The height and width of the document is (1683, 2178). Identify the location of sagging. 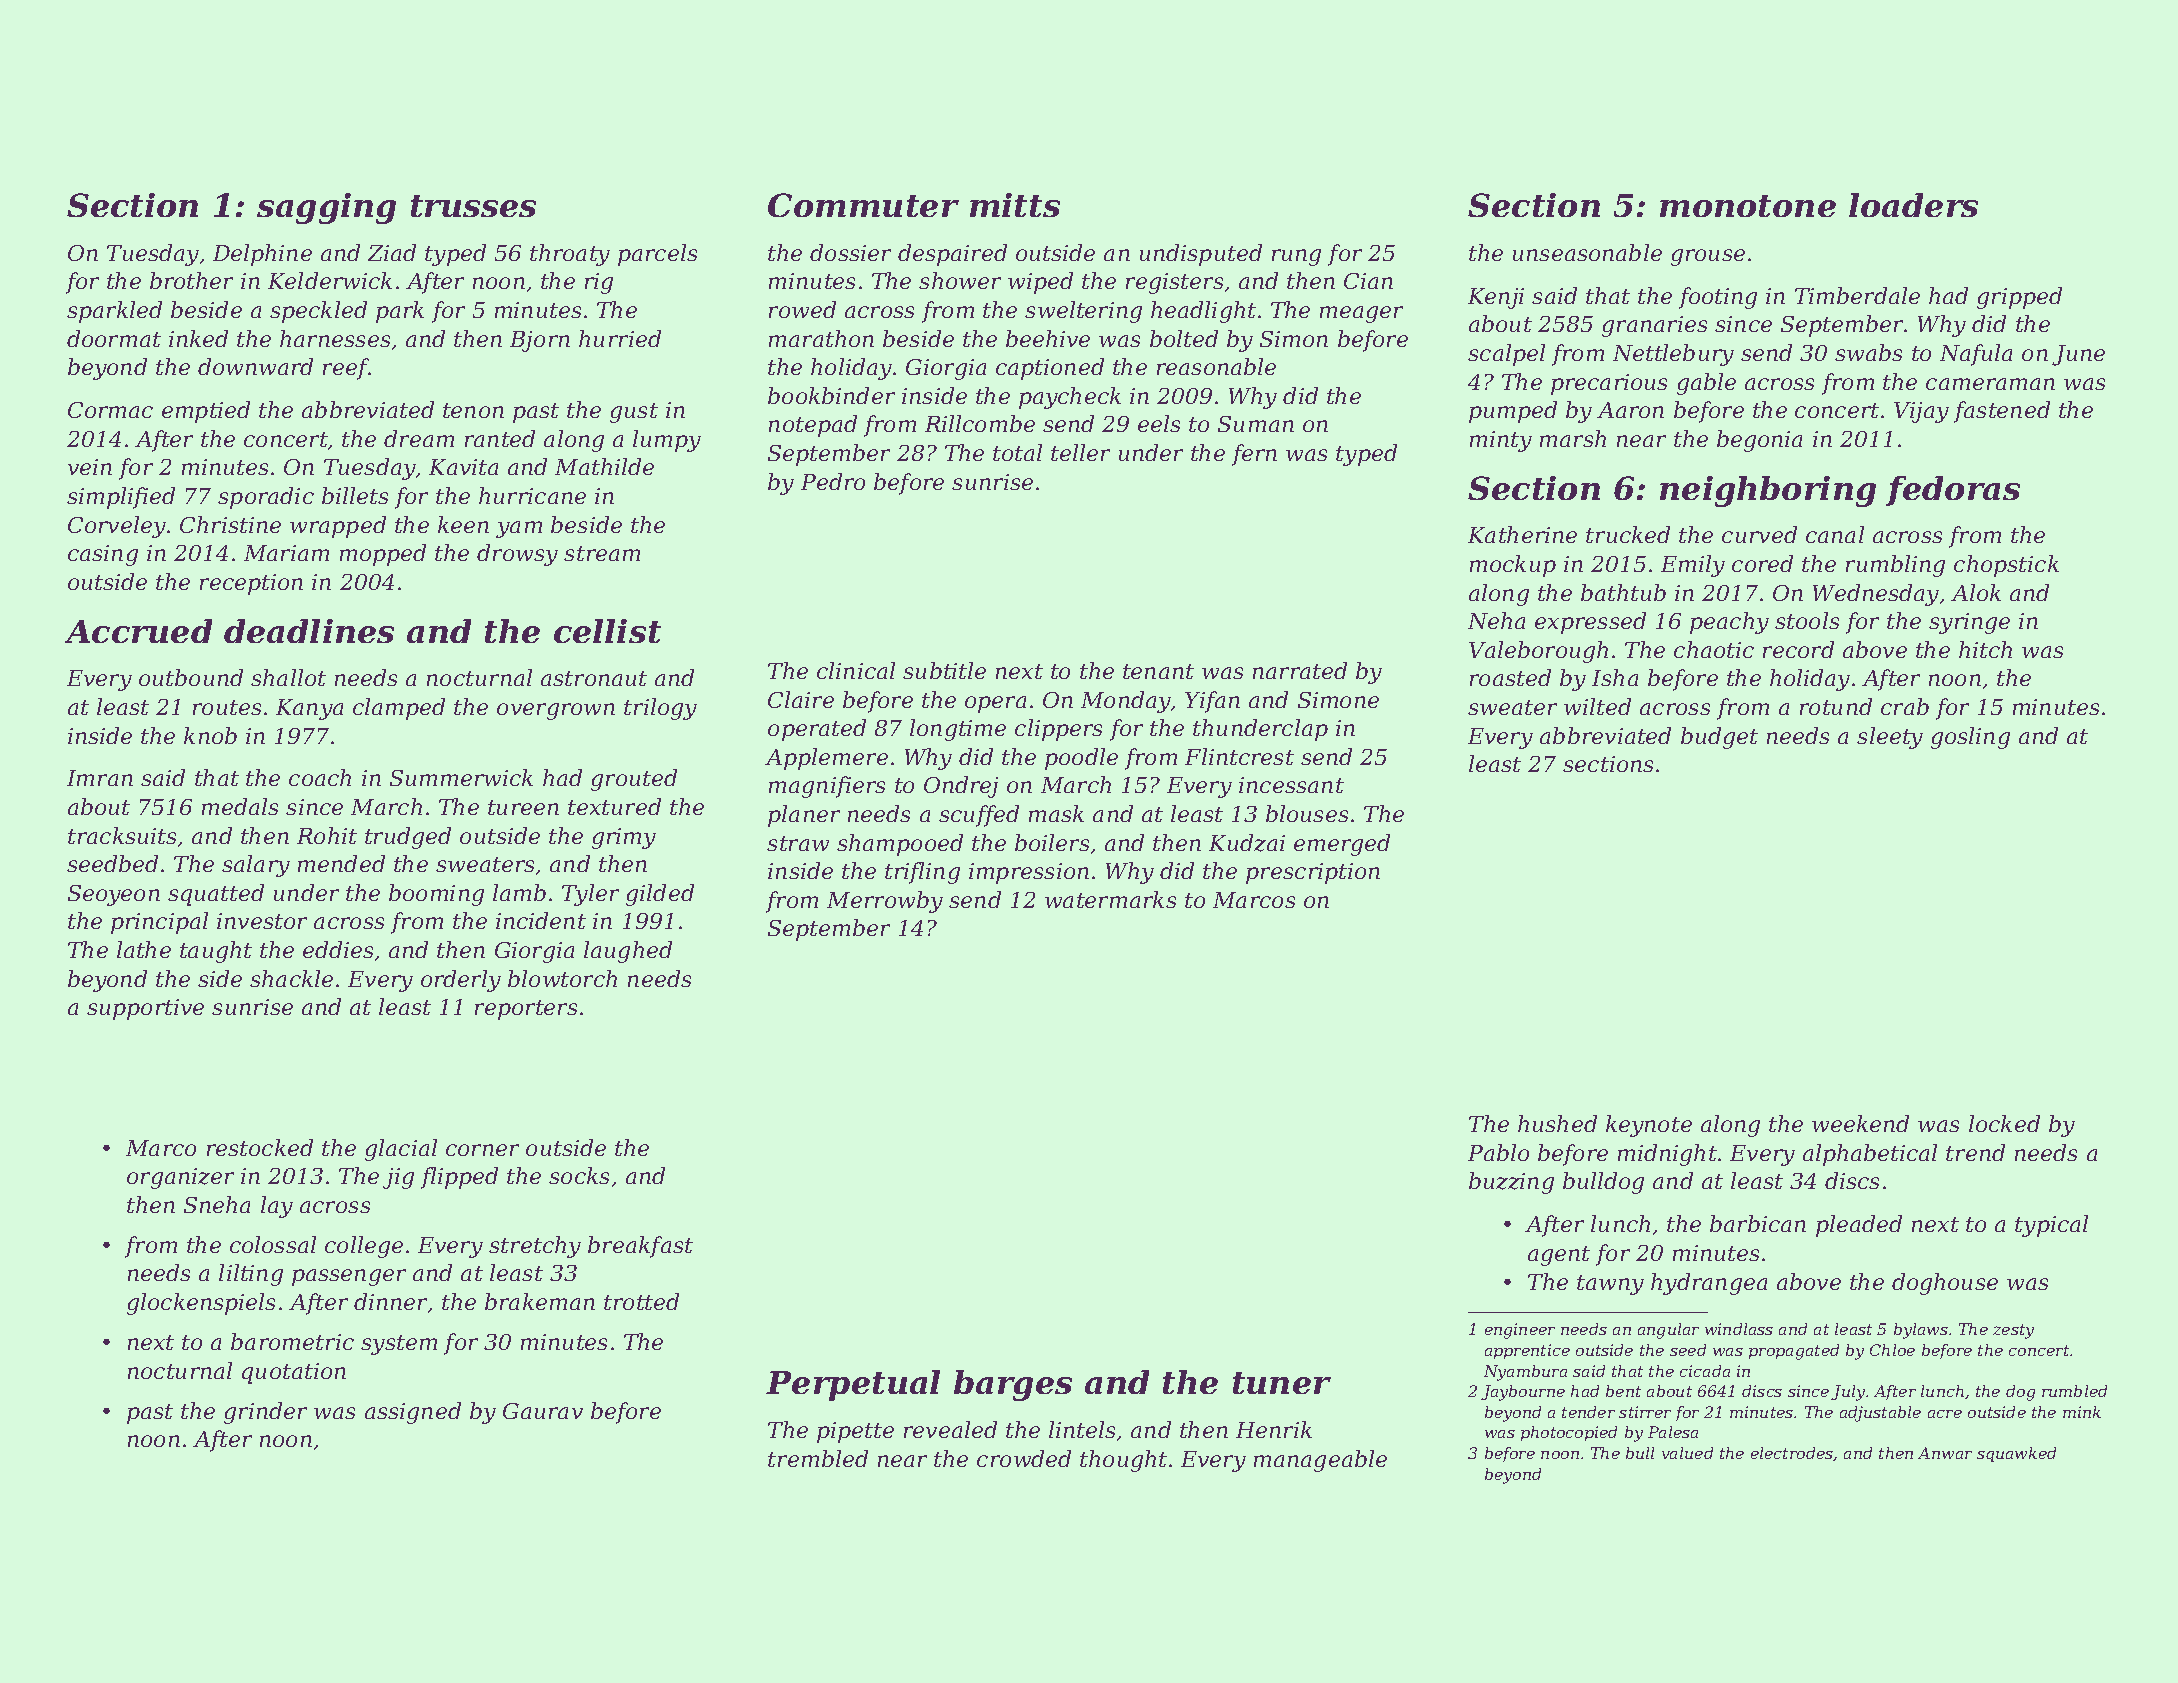
(326, 208).
